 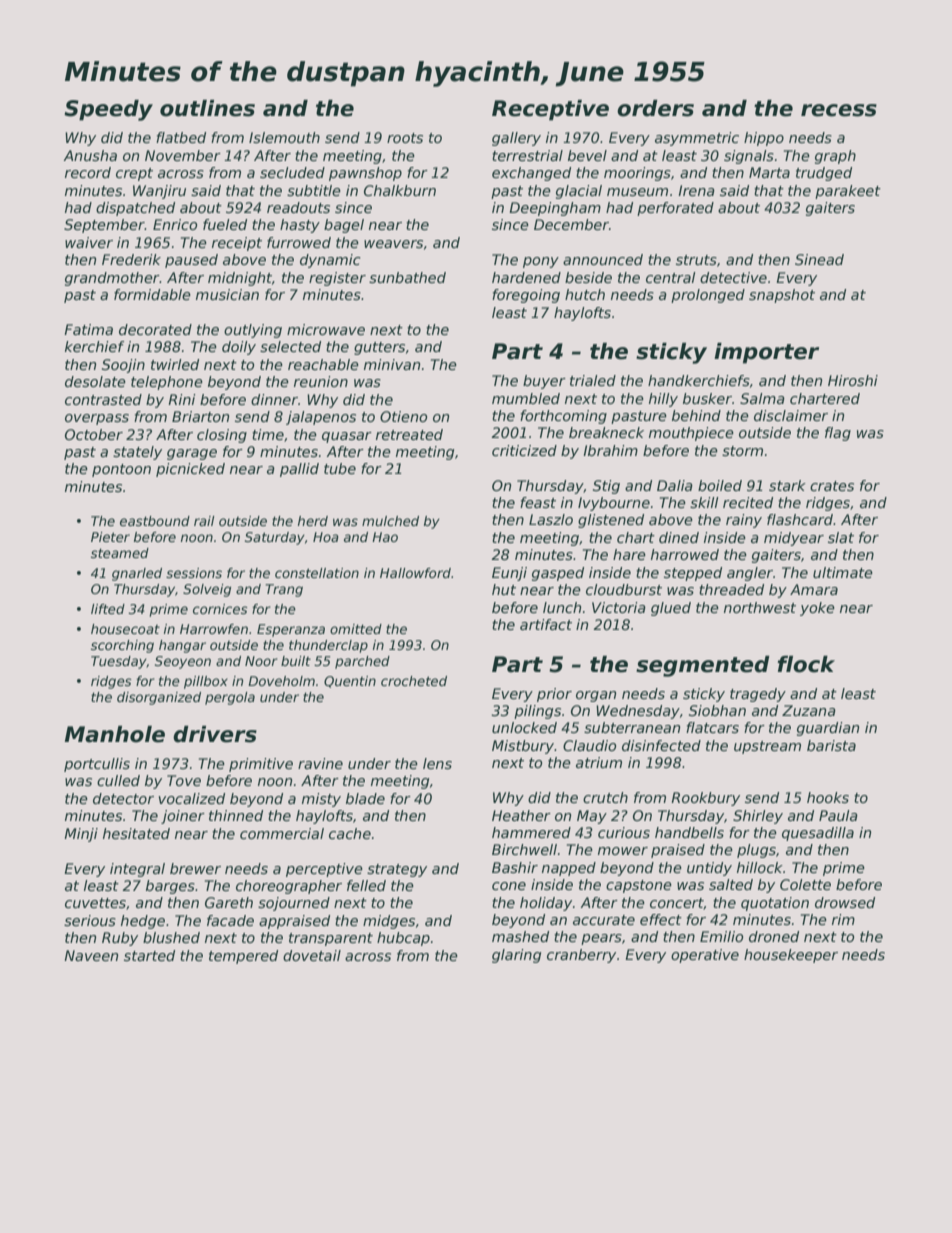 I want to click on flock, so click(x=806, y=664).
